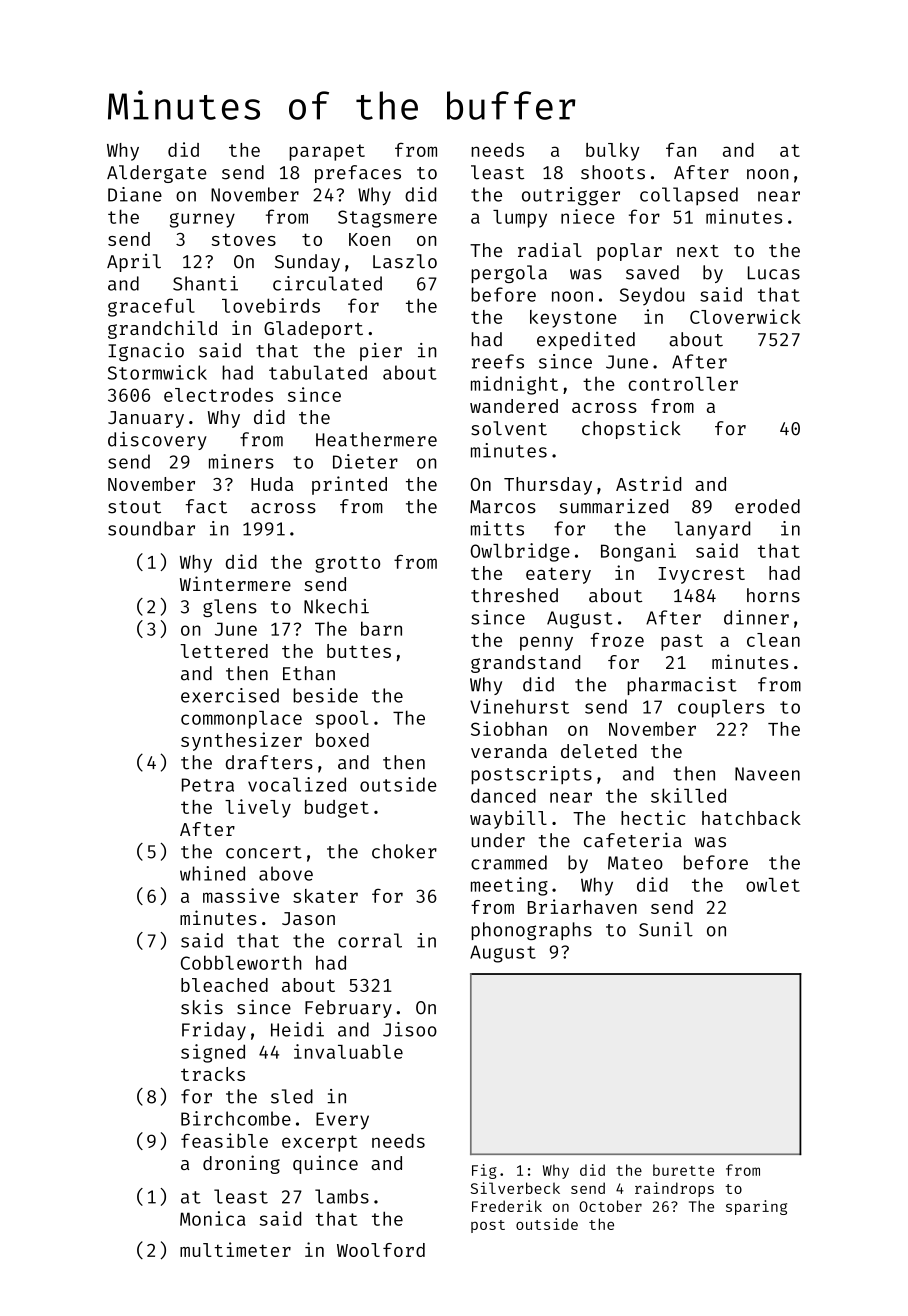 This image has width=908, height=1316. What do you see at coordinates (767, 506) in the image?
I see `eroded` at bounding box center [767, 506].
